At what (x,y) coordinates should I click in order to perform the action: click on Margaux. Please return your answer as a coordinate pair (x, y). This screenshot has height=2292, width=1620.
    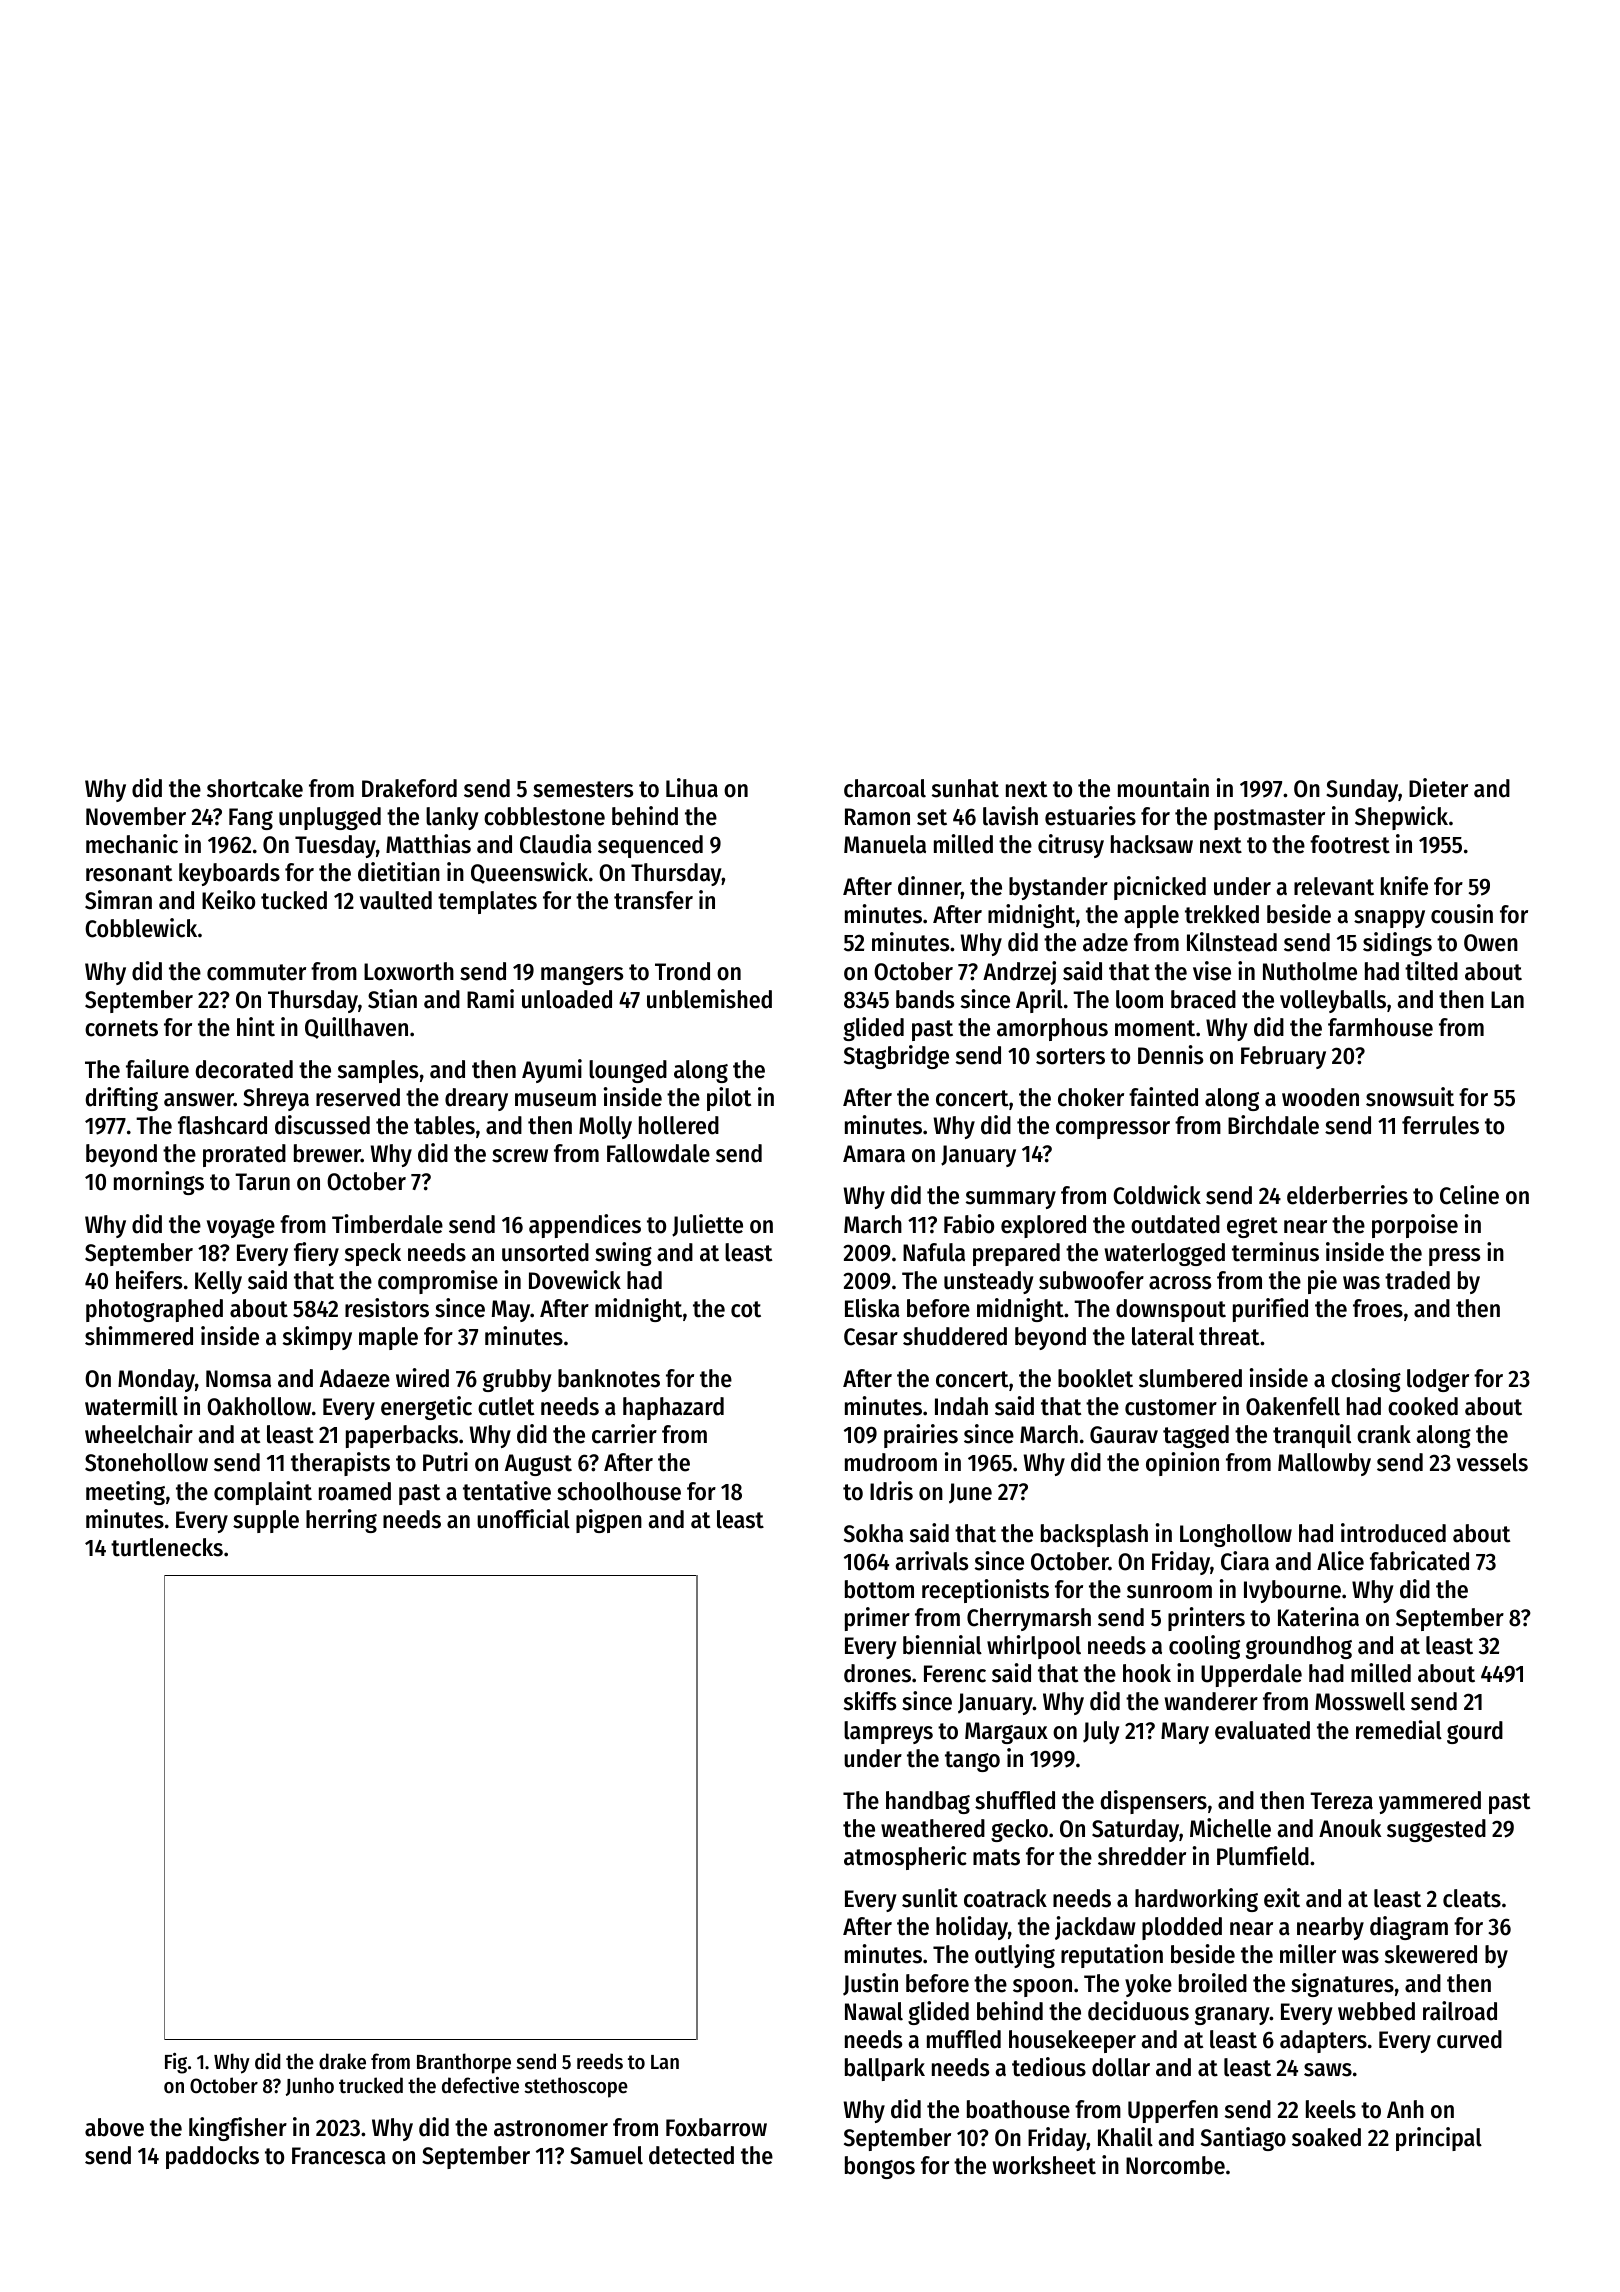
    Looking at the image, I should click on (1006, 1733).
